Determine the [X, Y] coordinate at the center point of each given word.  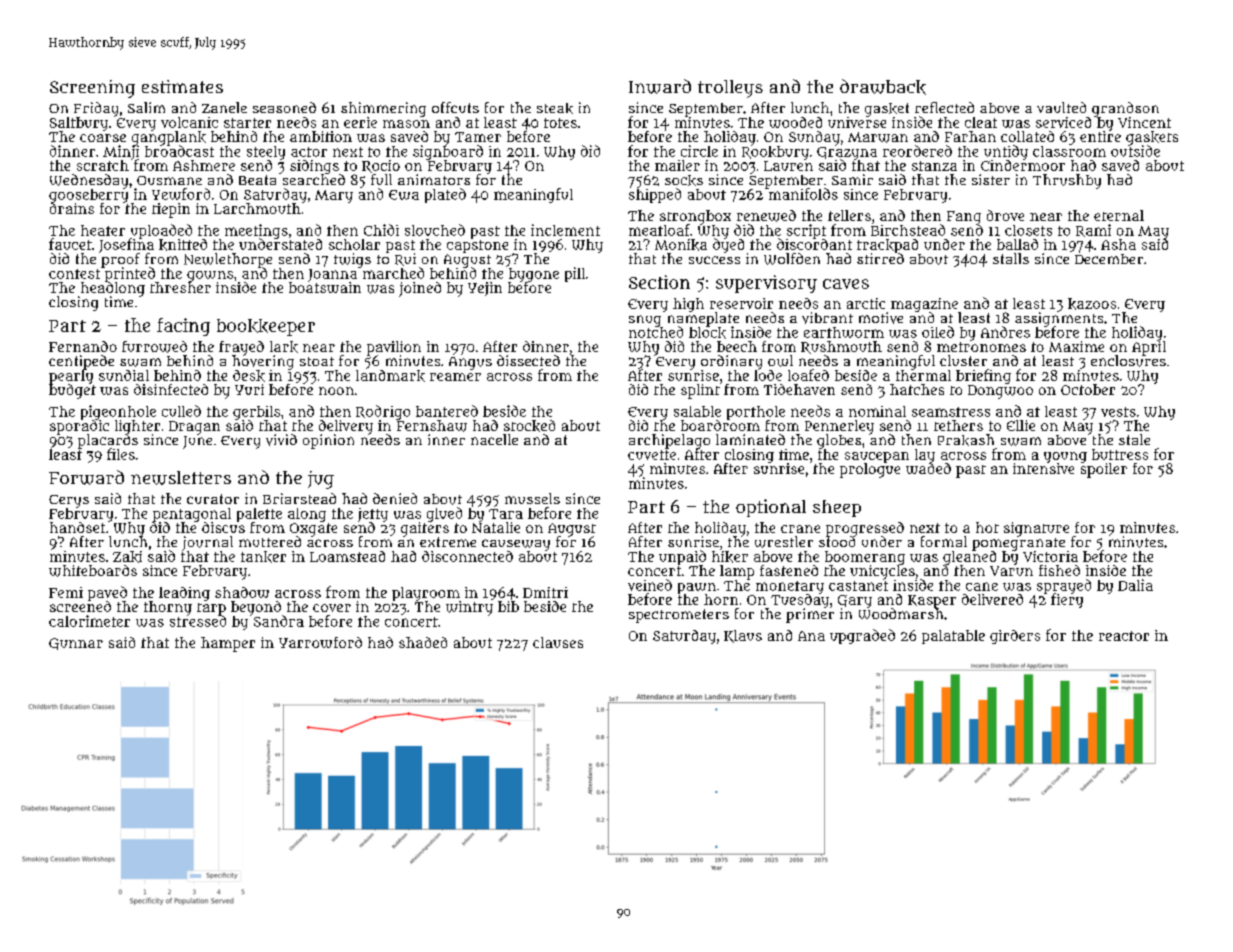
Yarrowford [320, 642]
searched [314, 179]
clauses [558, 642]
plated [445, 195]
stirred [880, 258]
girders [1015, 637]
